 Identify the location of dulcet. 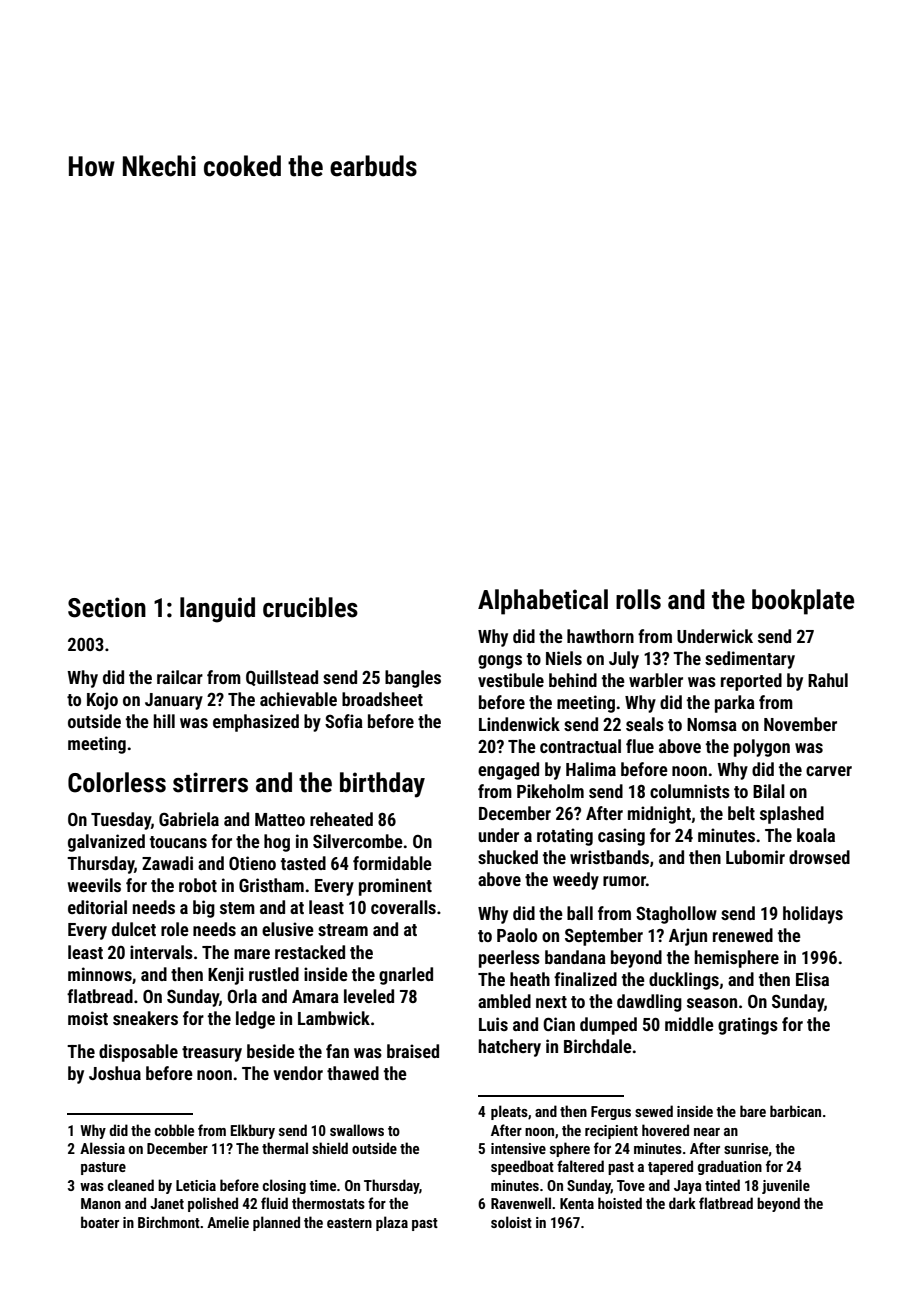
(134, 929).
